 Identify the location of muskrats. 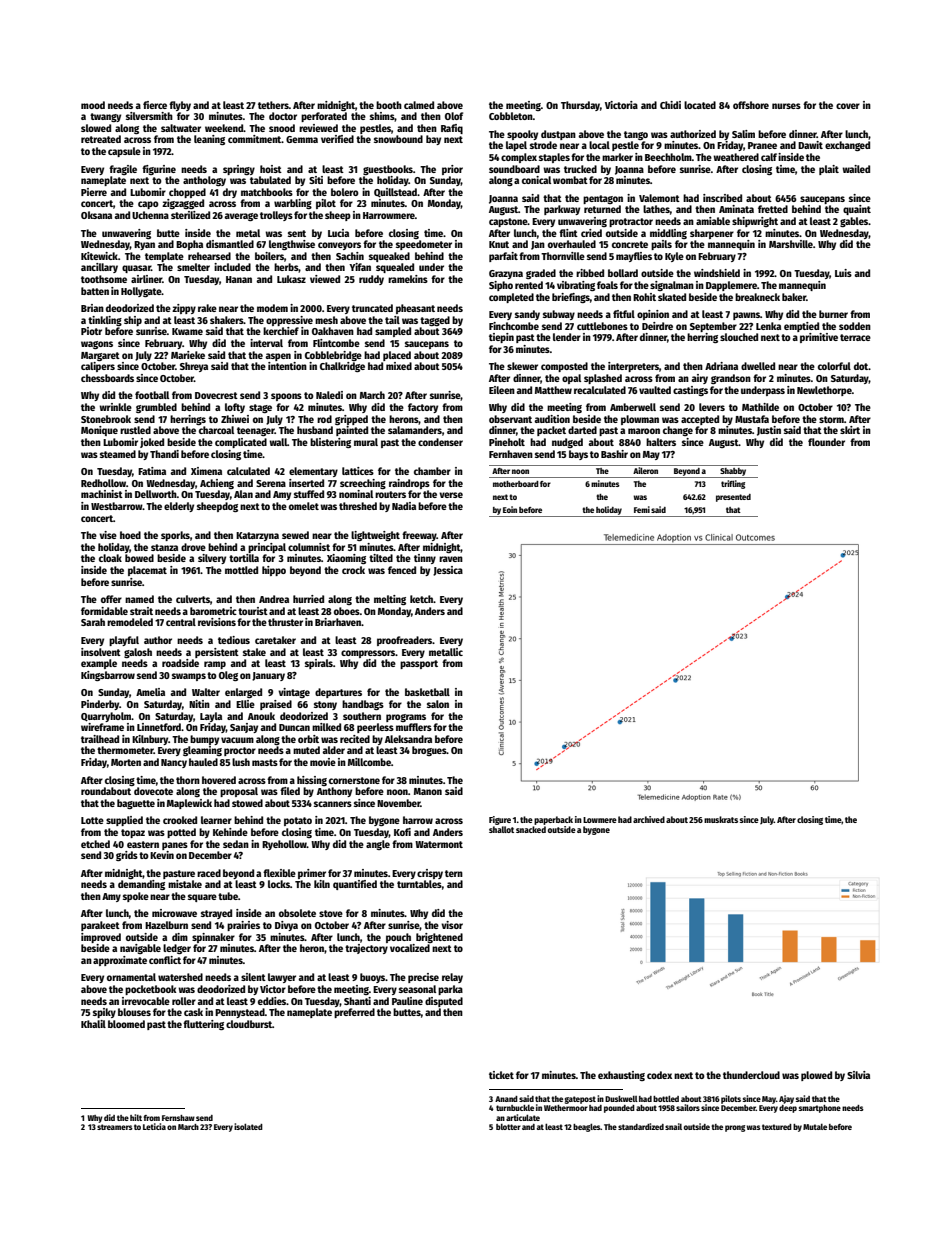
(721, 819).
